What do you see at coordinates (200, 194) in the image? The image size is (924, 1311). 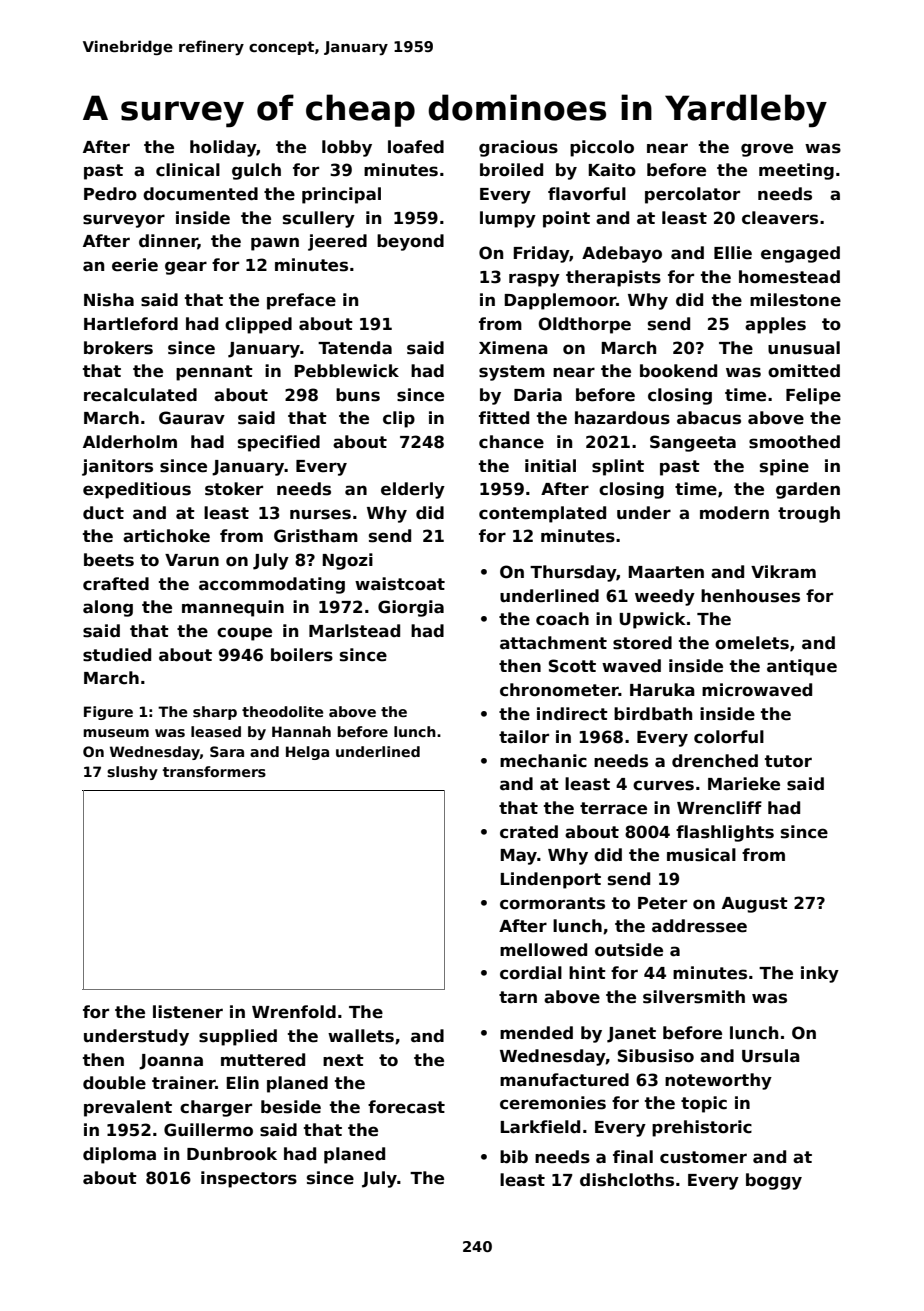 I see `documented` at bounding box center [200, 194].
